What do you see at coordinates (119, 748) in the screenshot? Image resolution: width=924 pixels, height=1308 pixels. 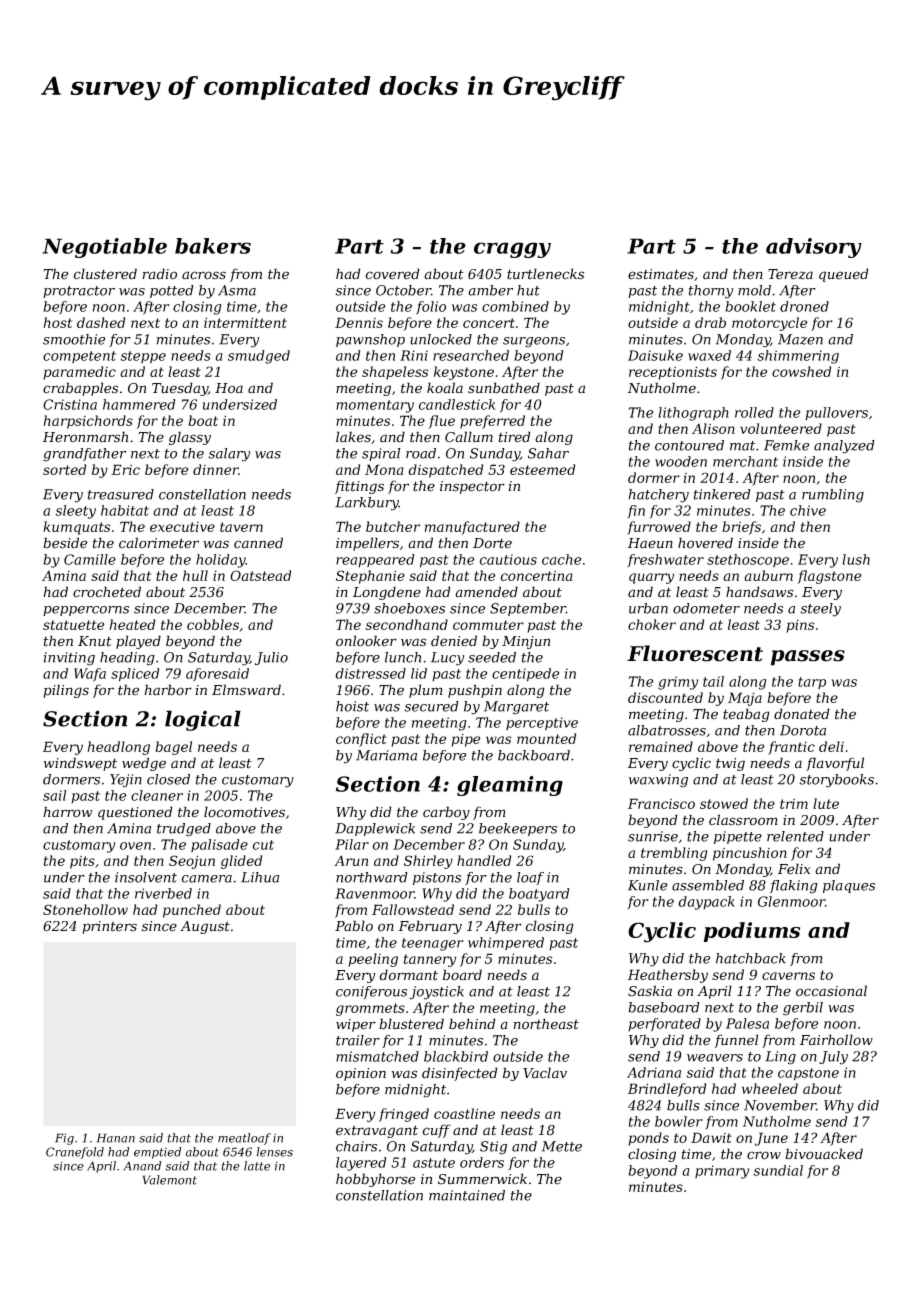 I see `headlong` at bounding box center [119, 748].
